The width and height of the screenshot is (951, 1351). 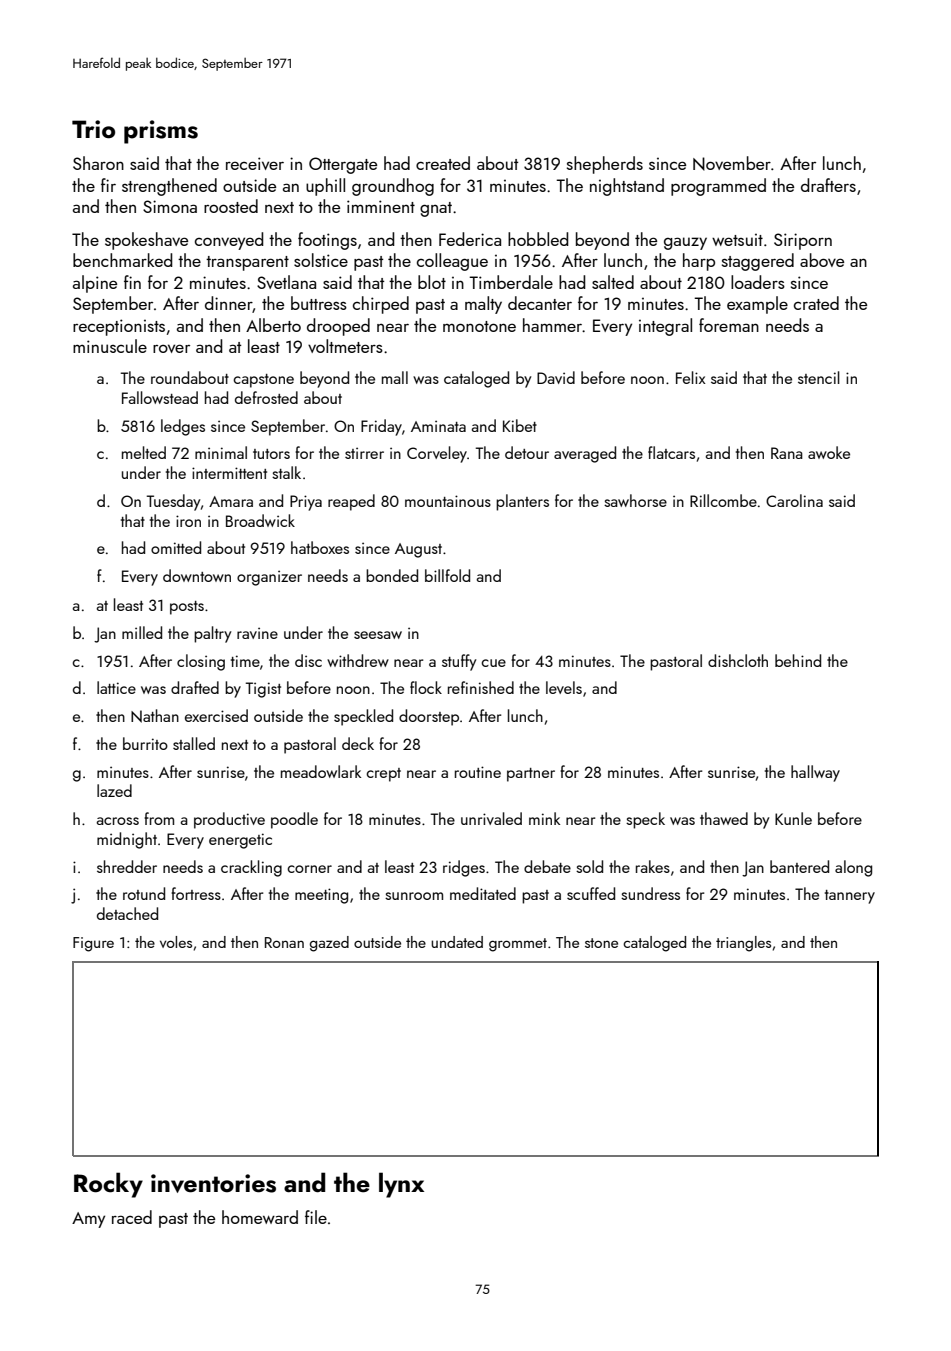 What do you see at coordinates (93, 944) in the screenshot?
I see `Figure` at bounding box center [93, 944].
